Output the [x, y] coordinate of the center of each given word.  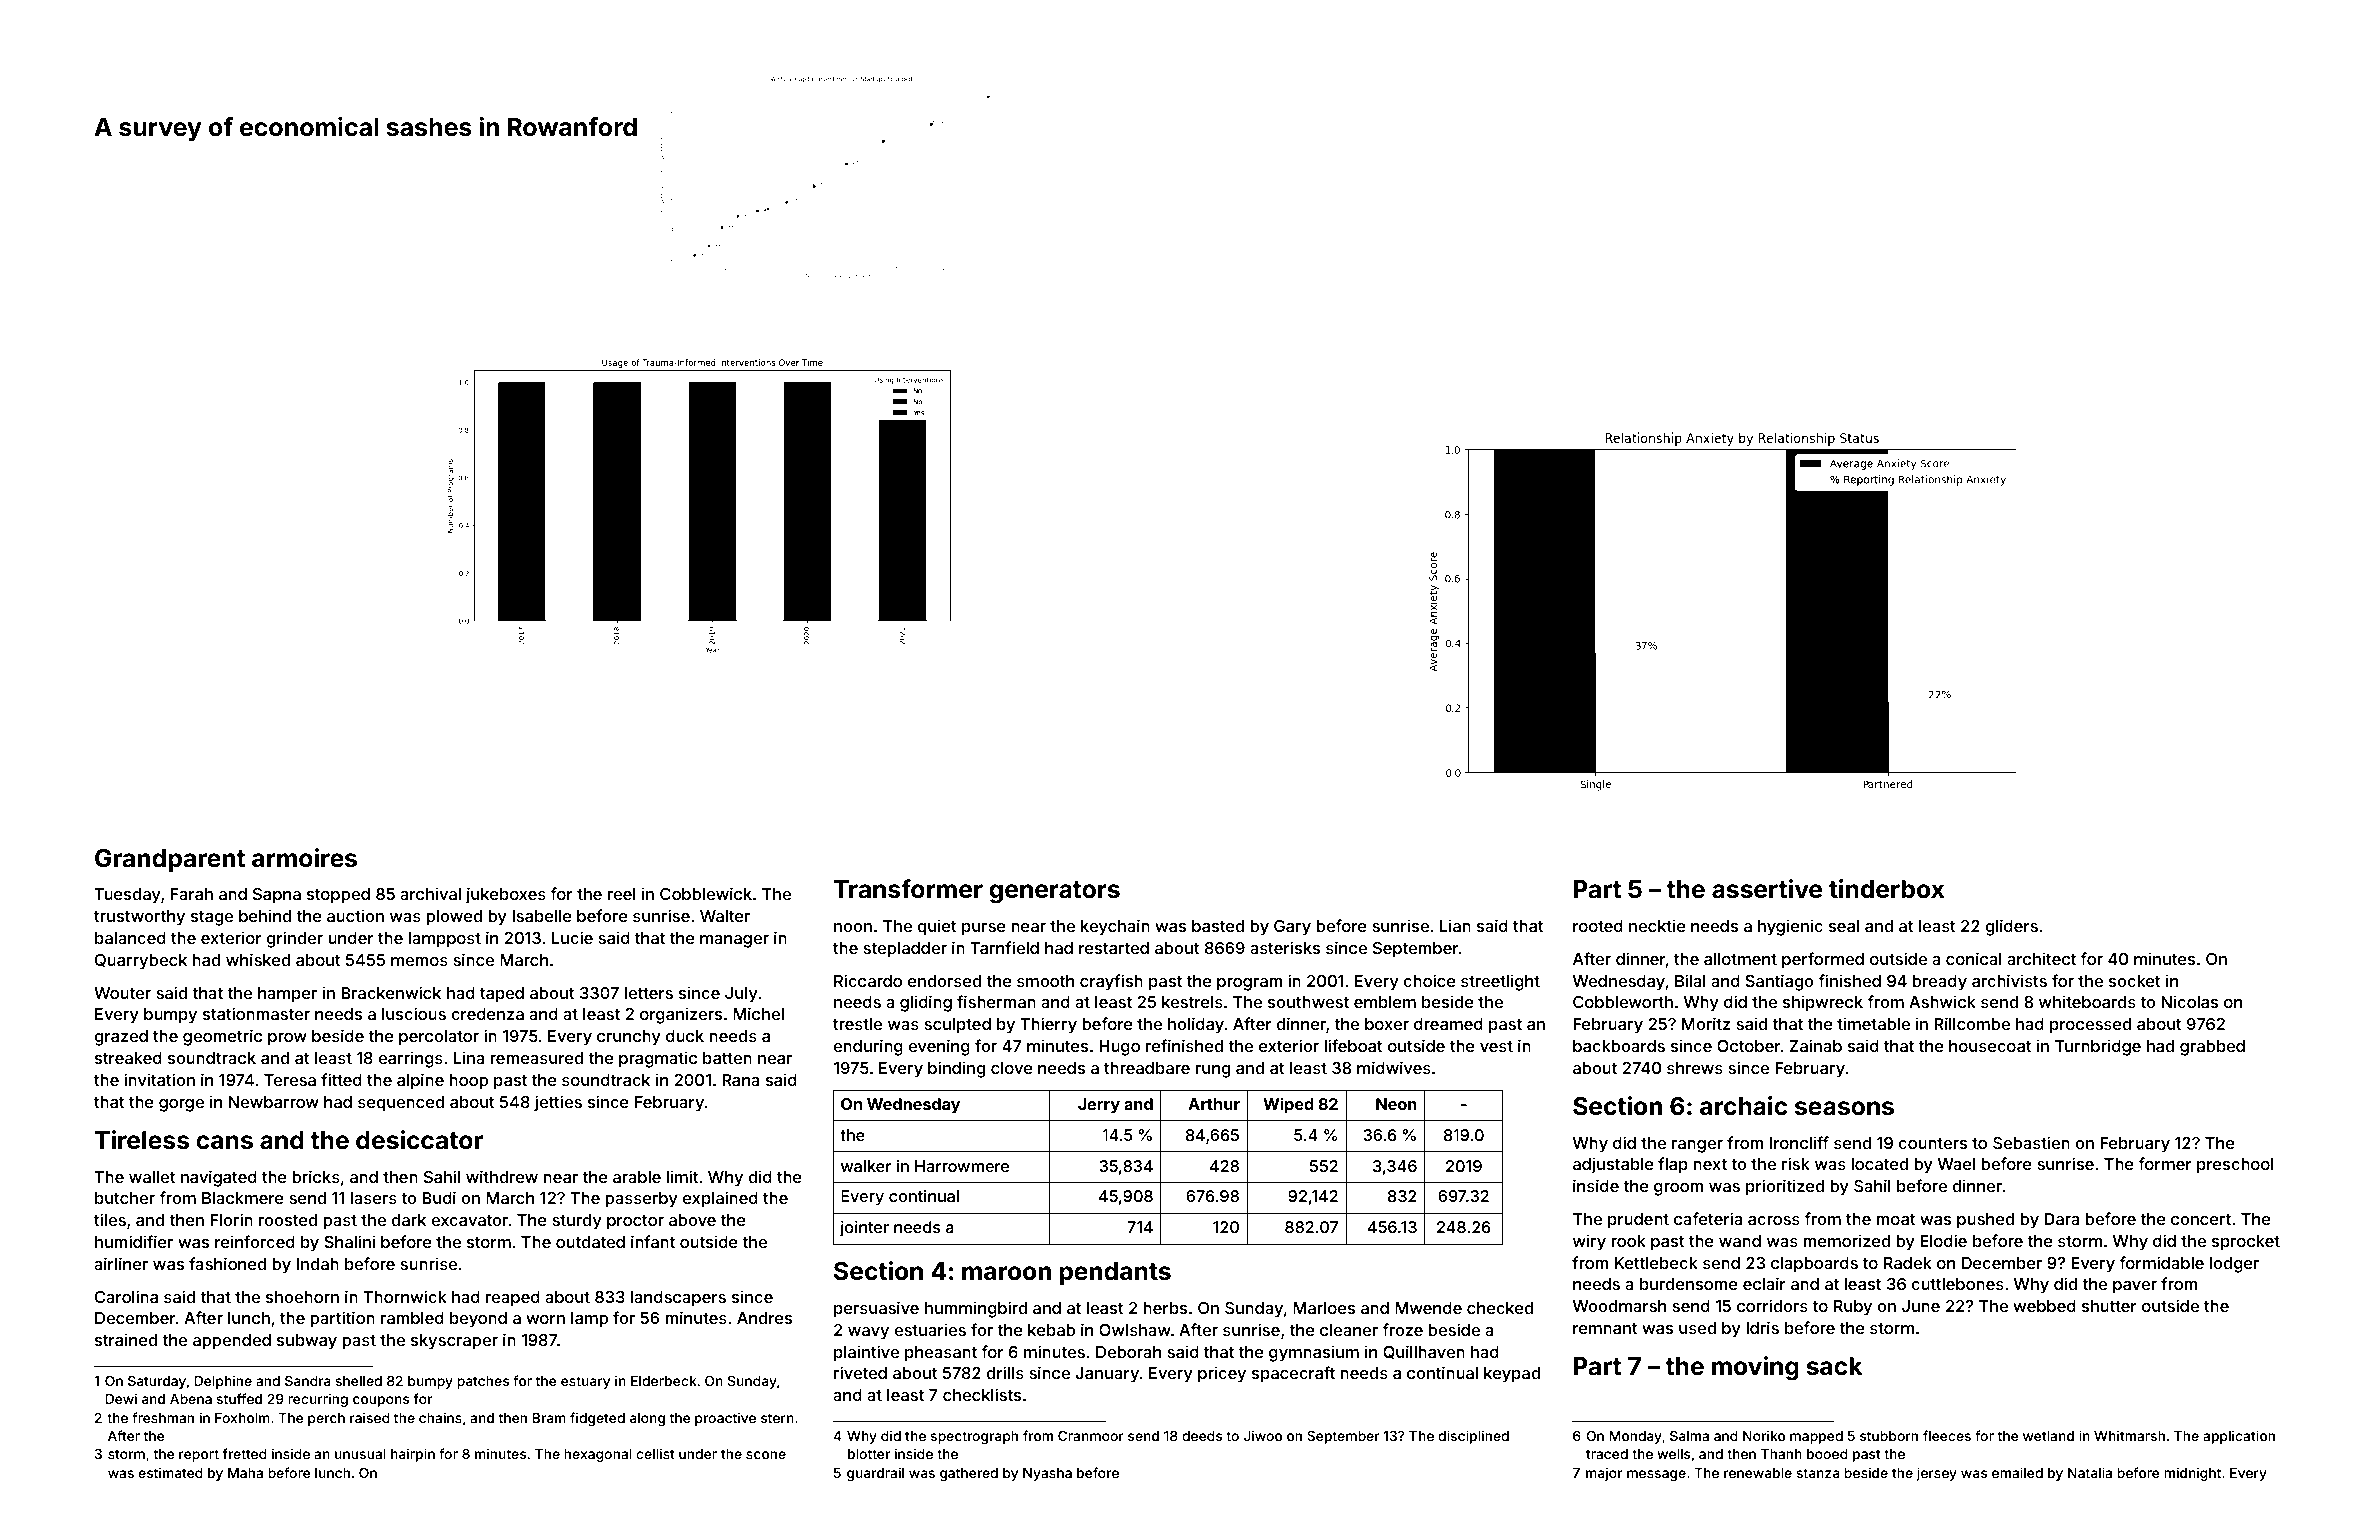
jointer [864, 1229]
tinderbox [1886, 889]
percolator [439, 1038]
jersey [1936, 1474]
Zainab [1815, 1045]
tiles [110, 1219]
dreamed [1448, 1024]
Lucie [572, 937]
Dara [2062, 1219]
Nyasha [1047, 1474]
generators [1054, 892]
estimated [170, 1472]
